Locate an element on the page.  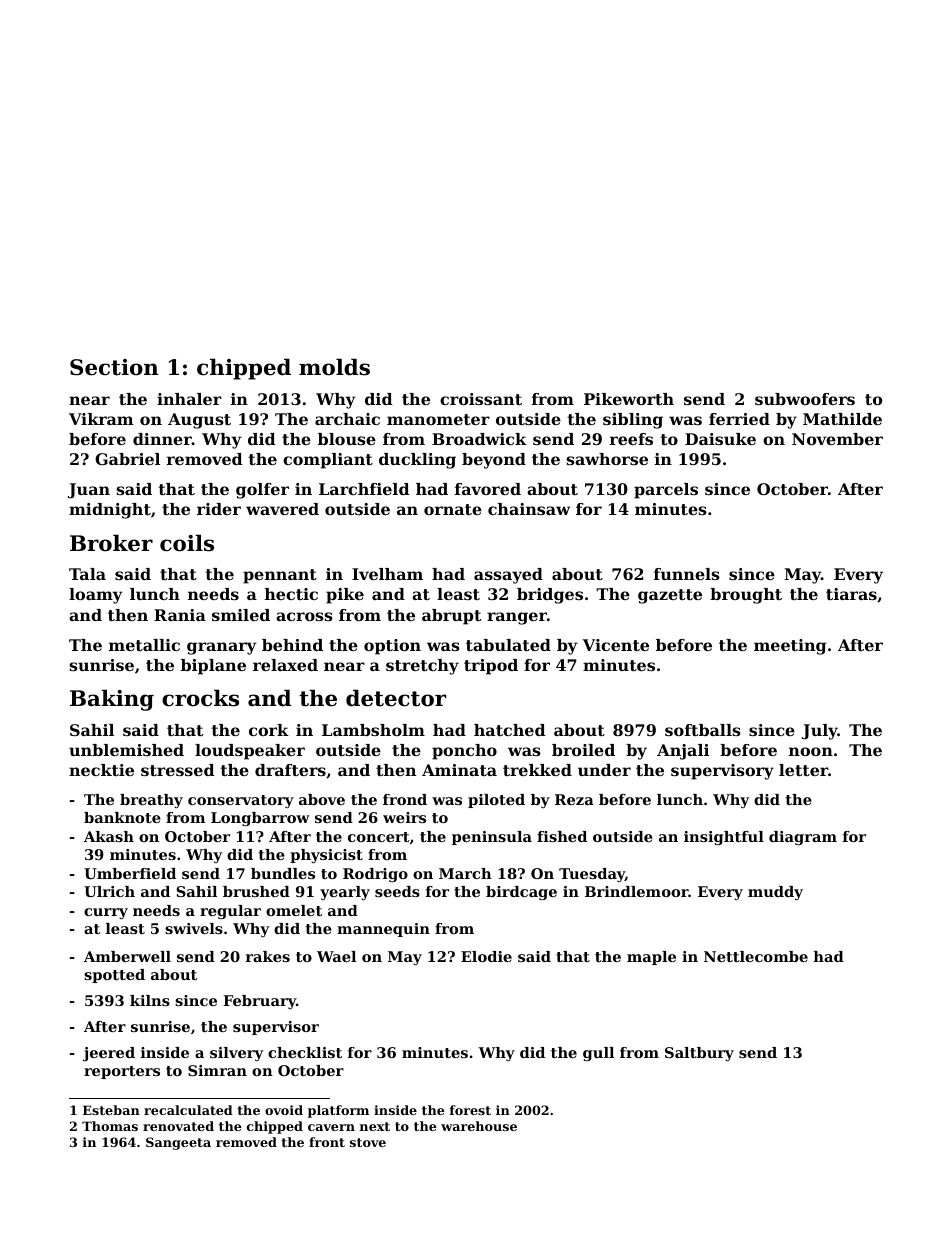
abrupt is located at coordinates (451, 617).
